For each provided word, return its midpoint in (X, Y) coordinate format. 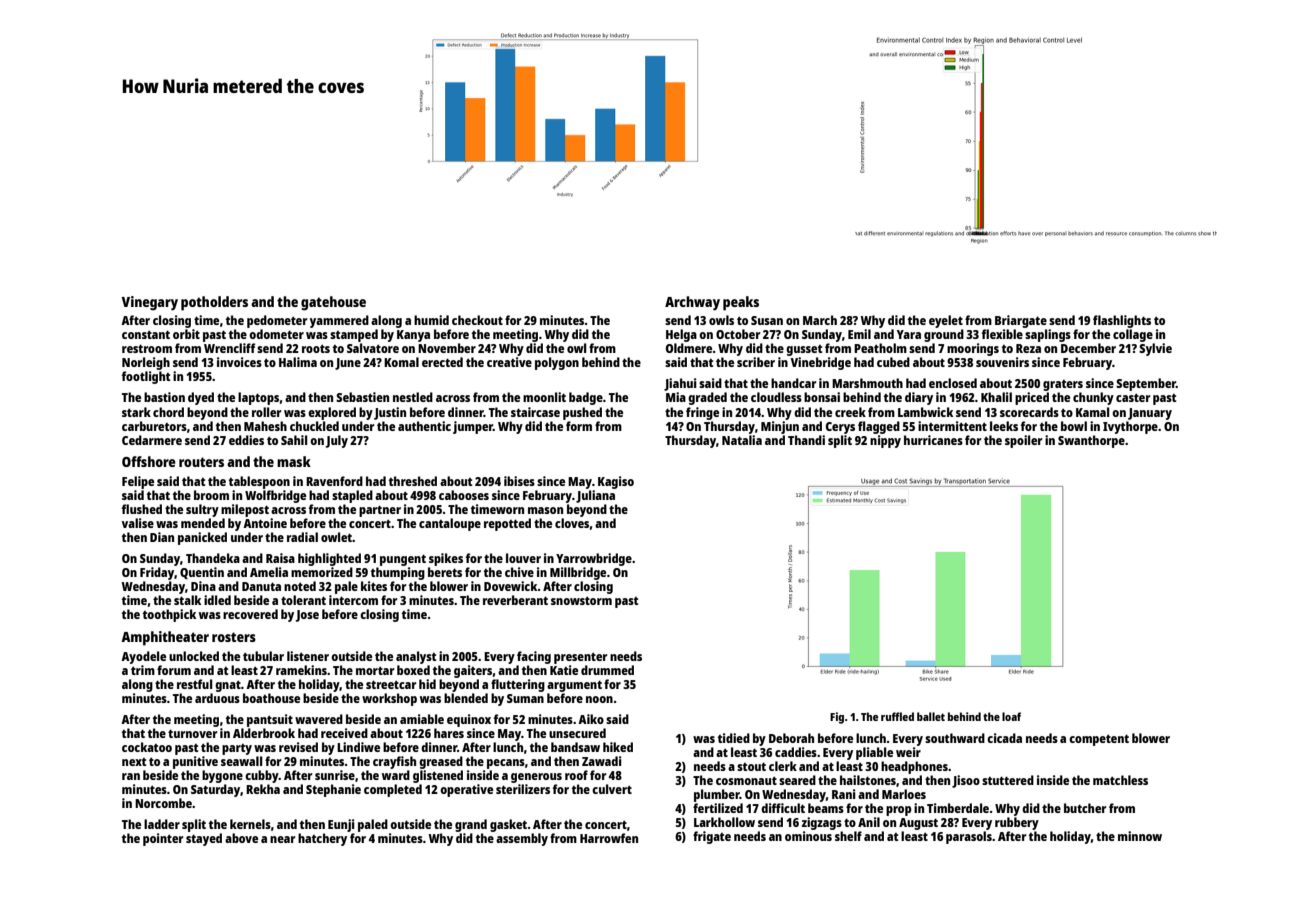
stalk (187, 600)
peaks (741, 303)
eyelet (946, 321)
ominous (808, 836)
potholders (214, 303)
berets (445, 572)
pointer (163, 839)
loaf (1011, 716)
